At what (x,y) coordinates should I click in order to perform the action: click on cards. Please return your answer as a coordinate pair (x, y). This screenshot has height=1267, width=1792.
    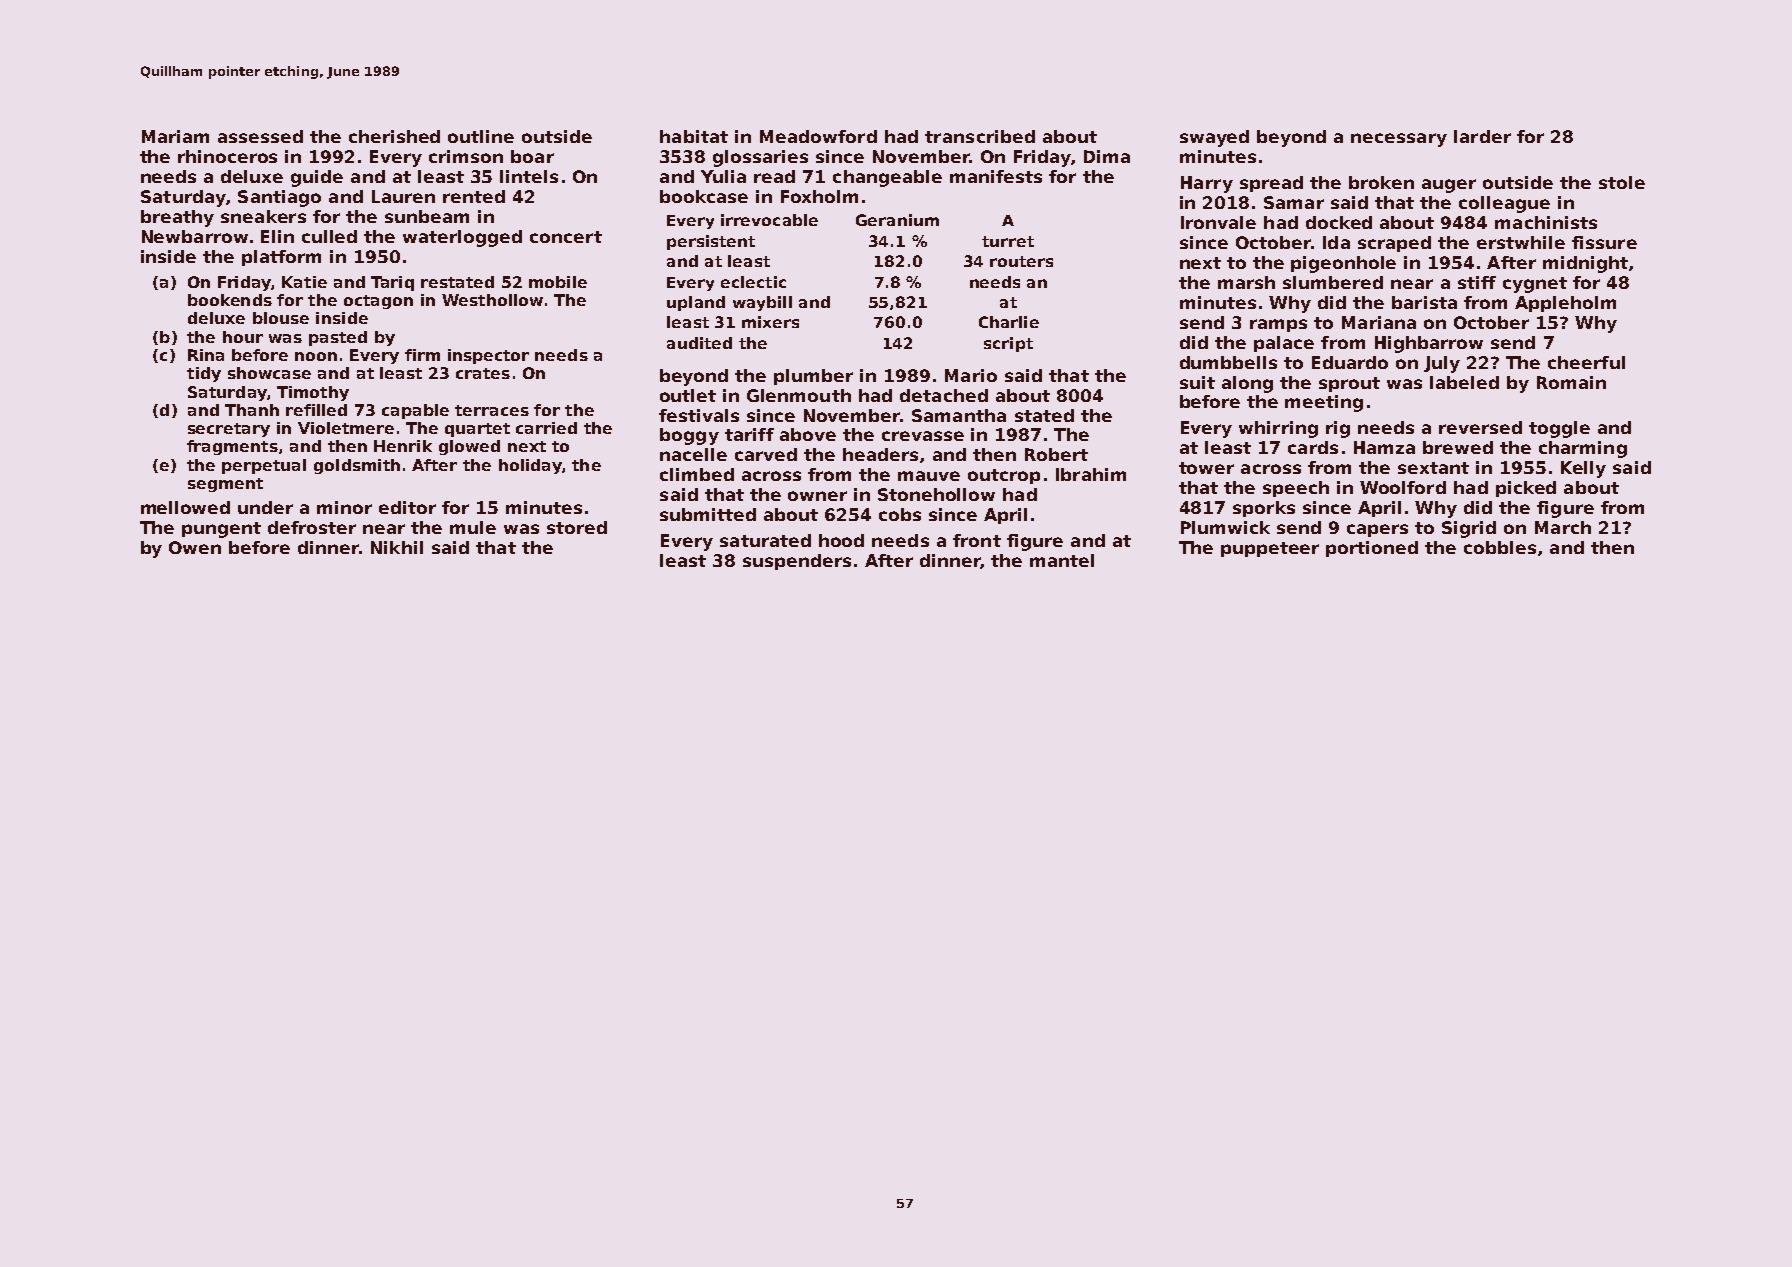
    Looking at the image, I should click on (1313, 447).
